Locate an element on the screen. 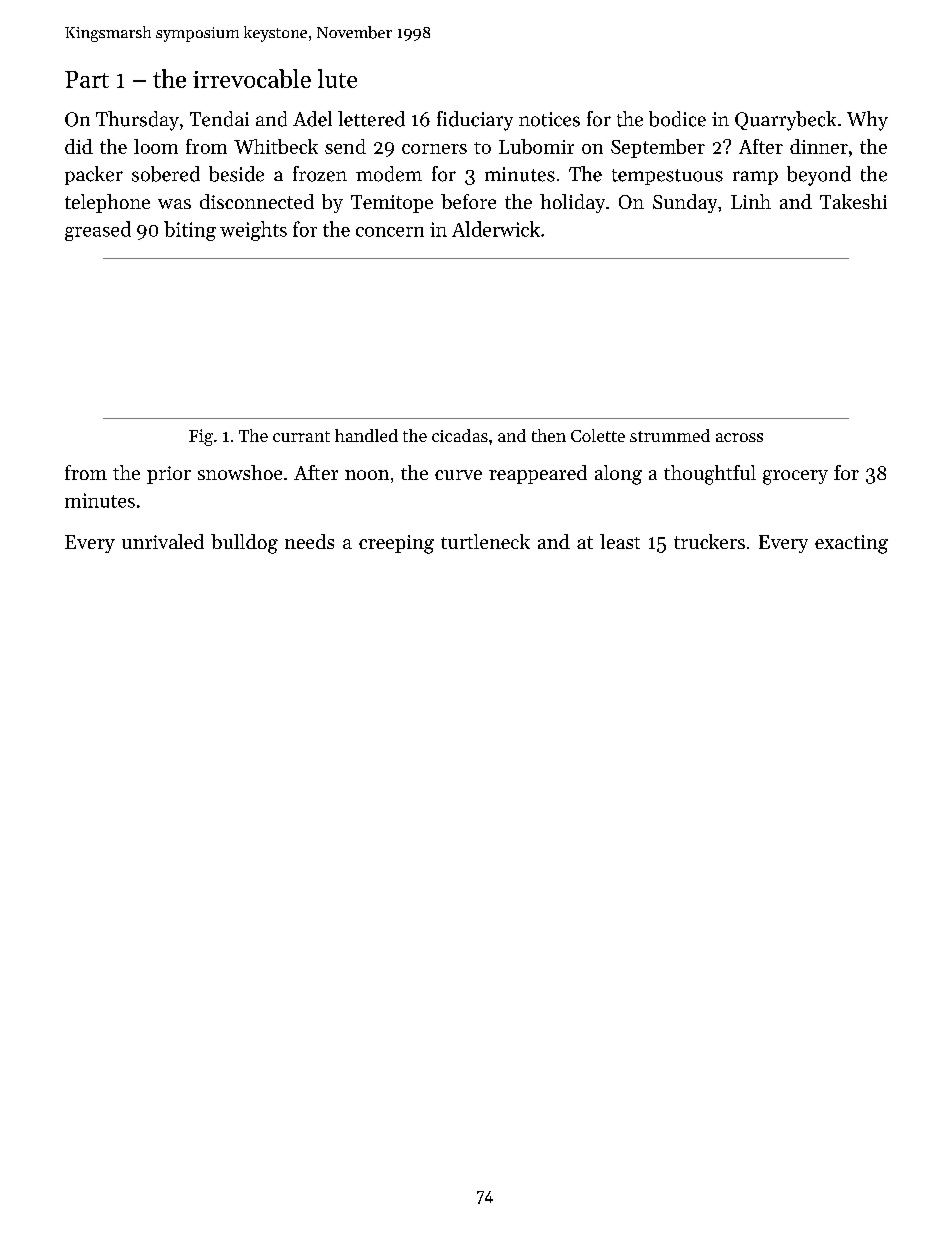 Image resolution: width=952 pixels, height=1233 pixels. currant is located at coordinates (301, 436).
